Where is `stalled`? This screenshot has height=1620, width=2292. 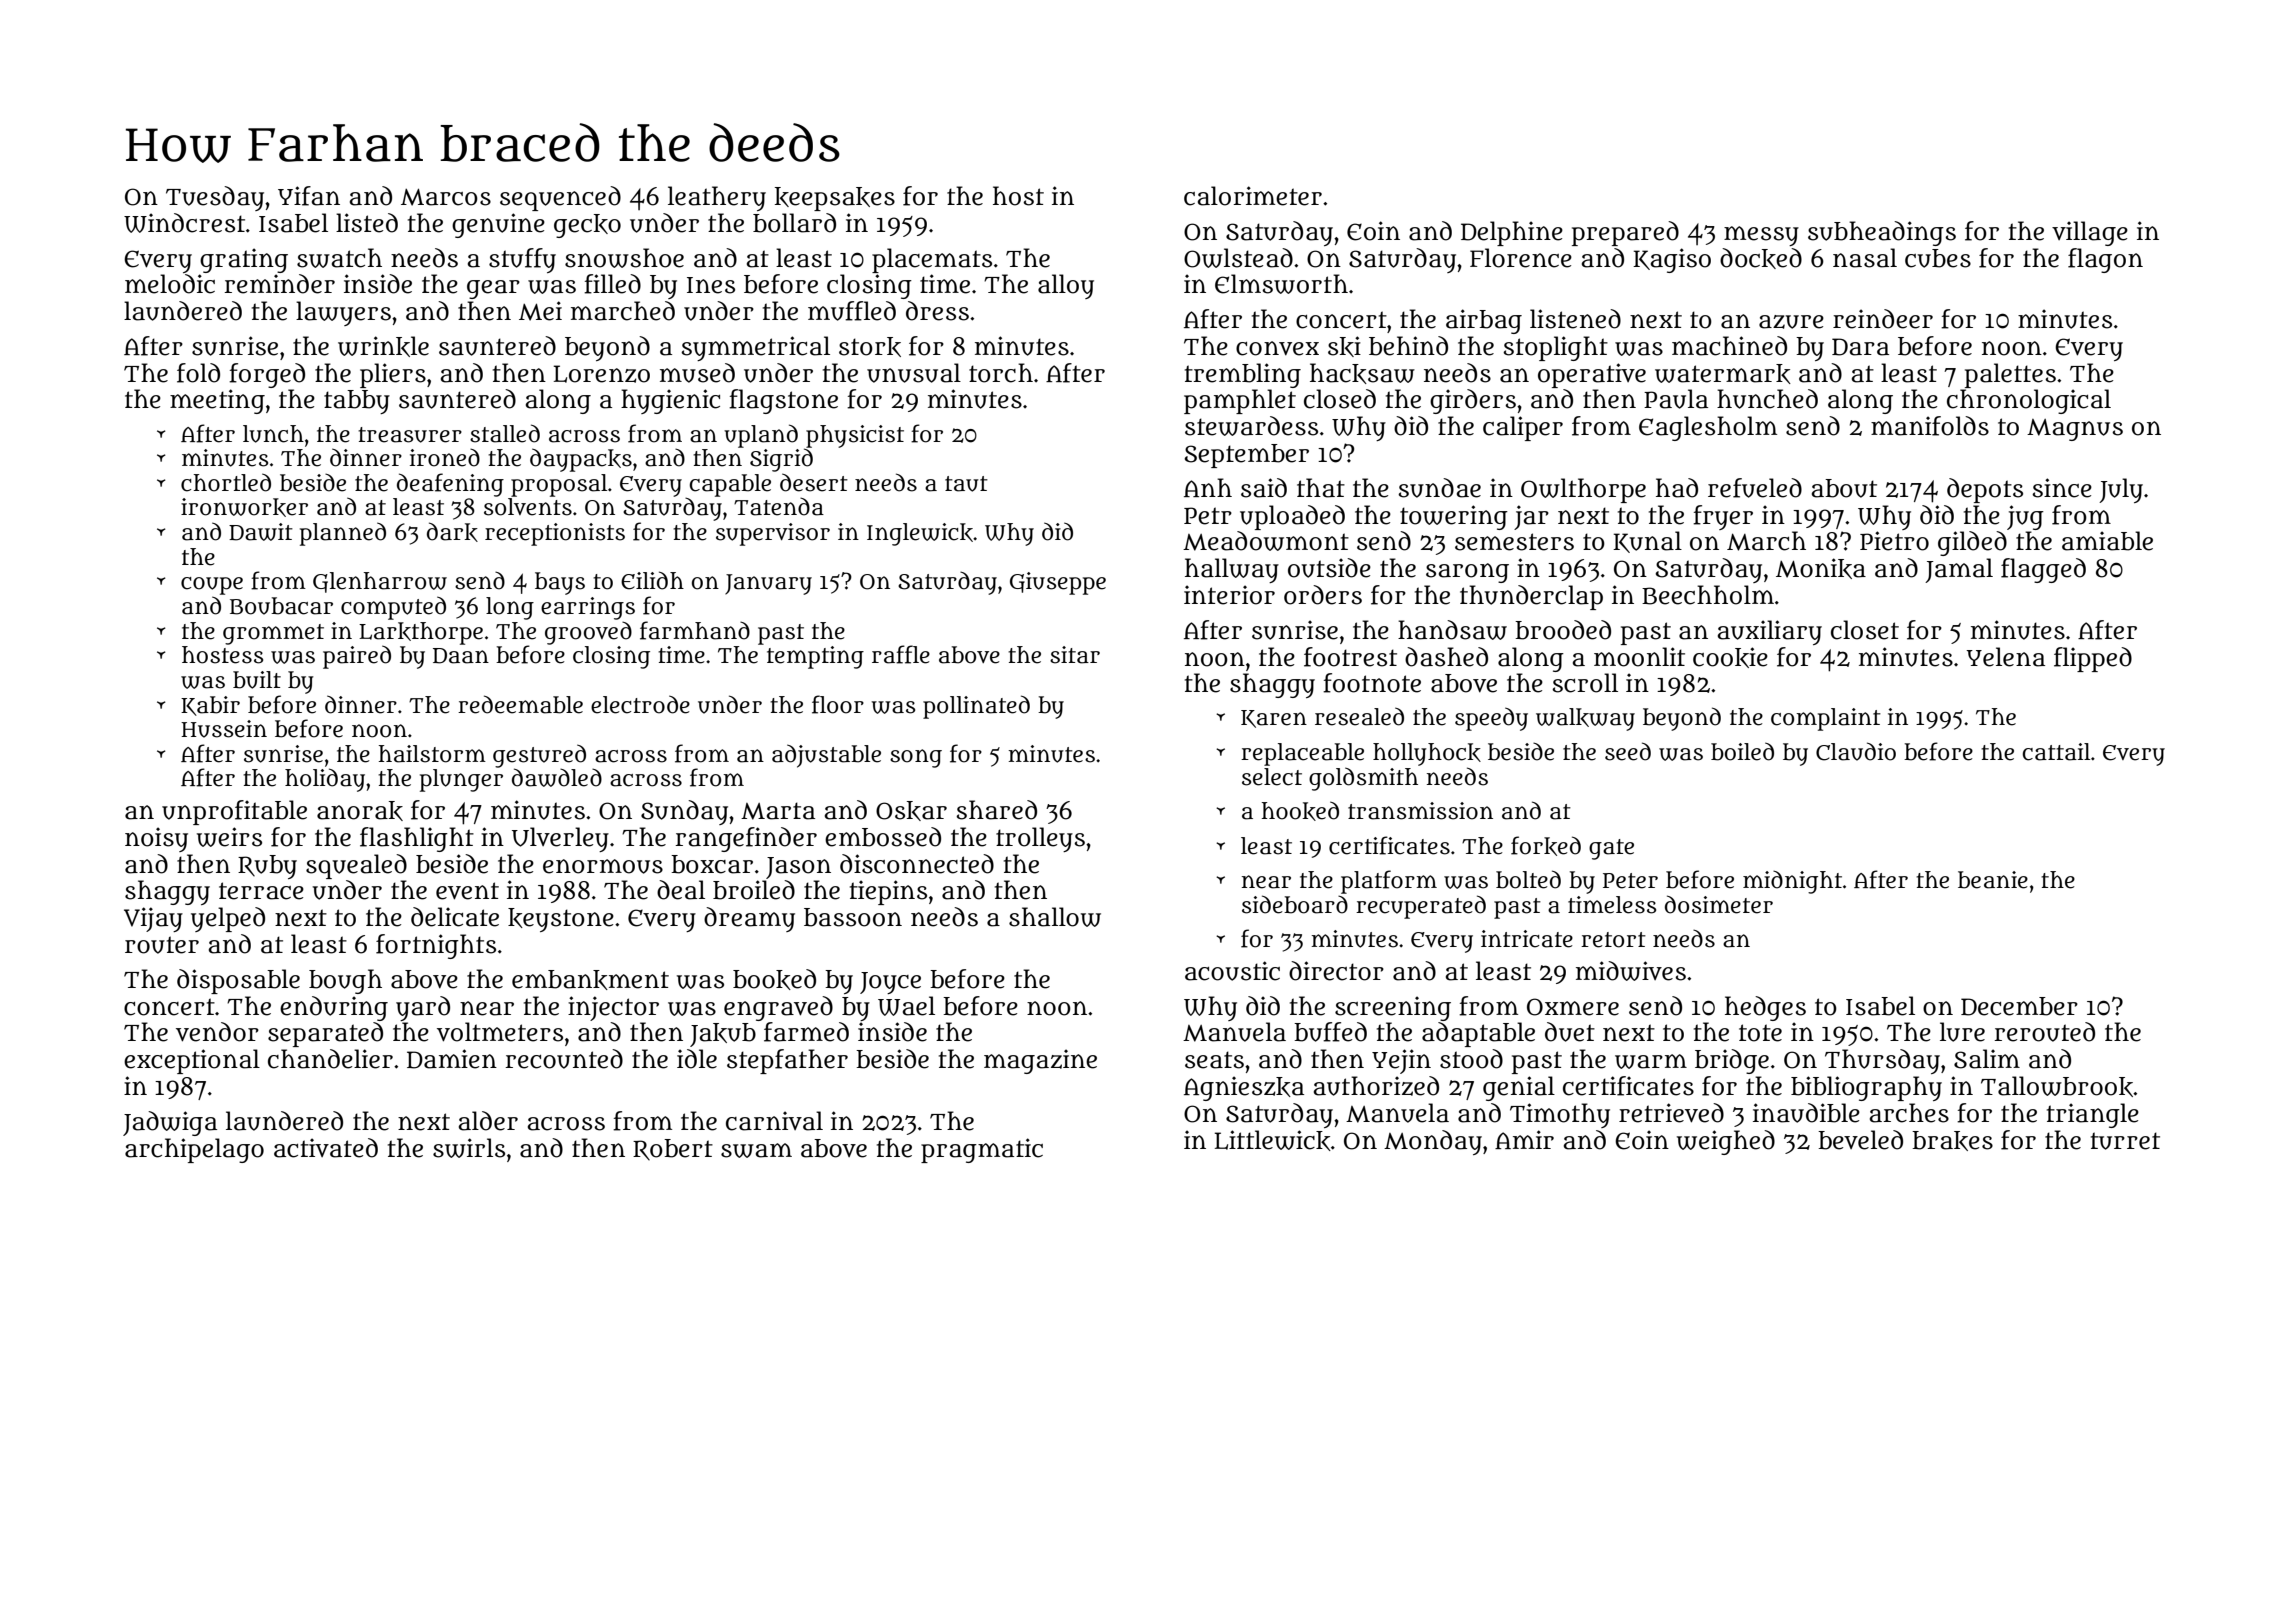 stalled is located at coordinates (505, 433).
